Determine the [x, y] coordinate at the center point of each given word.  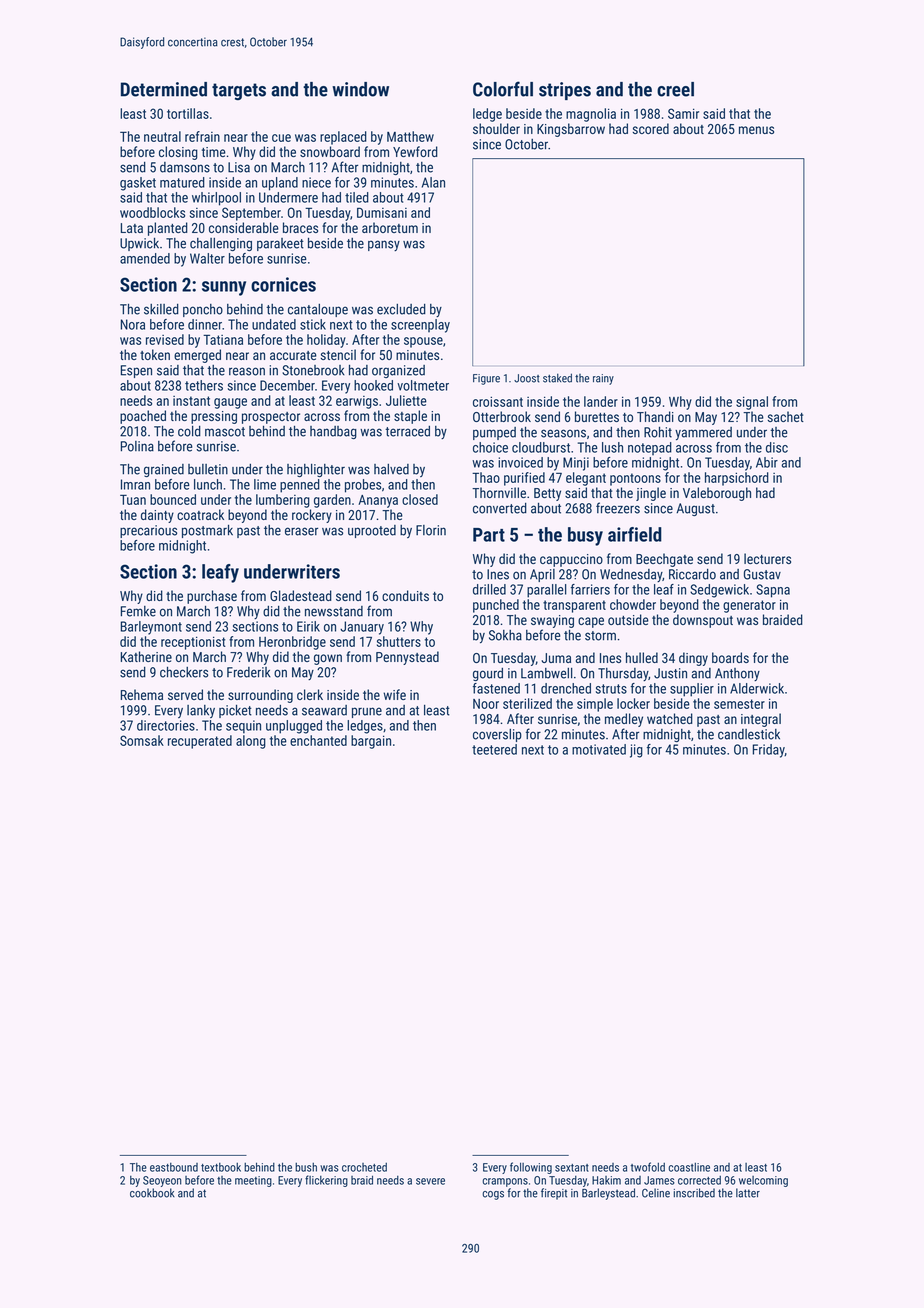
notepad [650, 448]
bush [306, 1167]
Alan [433, 182]
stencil [338, 354]
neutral [162, 136]
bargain [371, 742]
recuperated [200, 742]
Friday [769, 751]
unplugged [294, 727]
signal [752, 403]
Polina [137, 446]
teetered [494, 749]
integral [761, 720]
